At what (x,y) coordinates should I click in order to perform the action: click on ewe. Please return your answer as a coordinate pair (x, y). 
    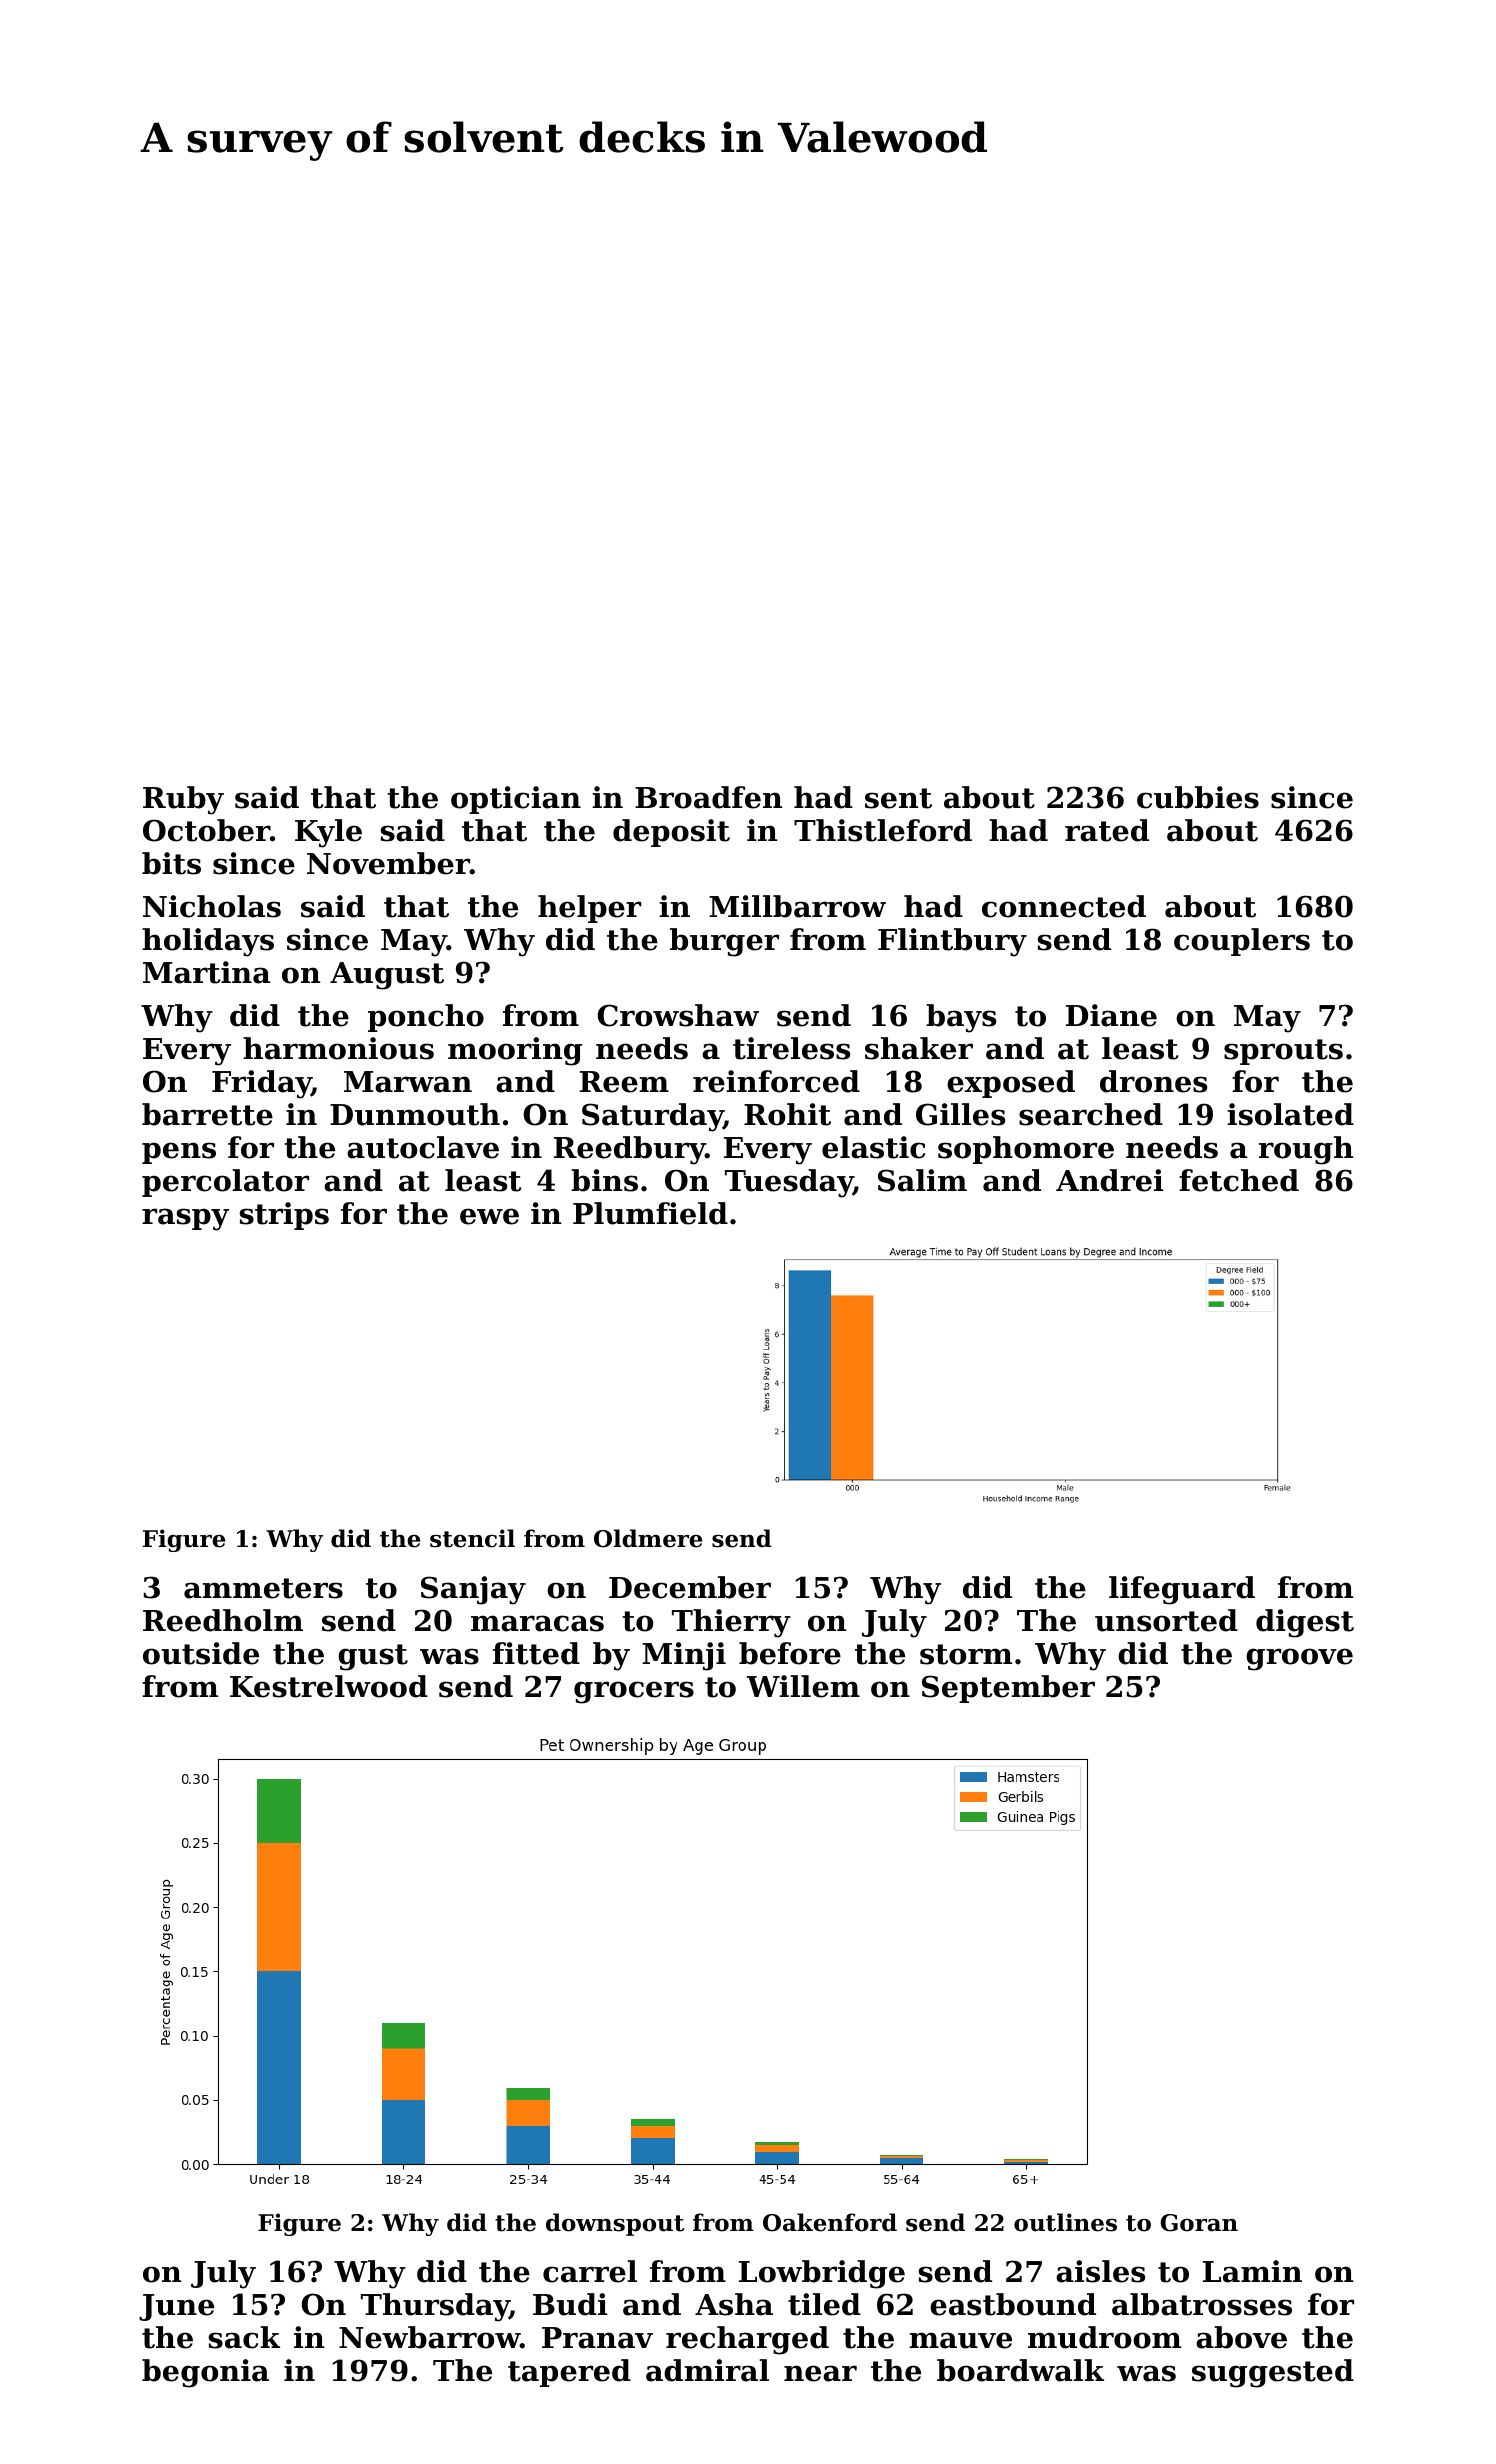
    Looking at the image, I should click on (489, 1216).
